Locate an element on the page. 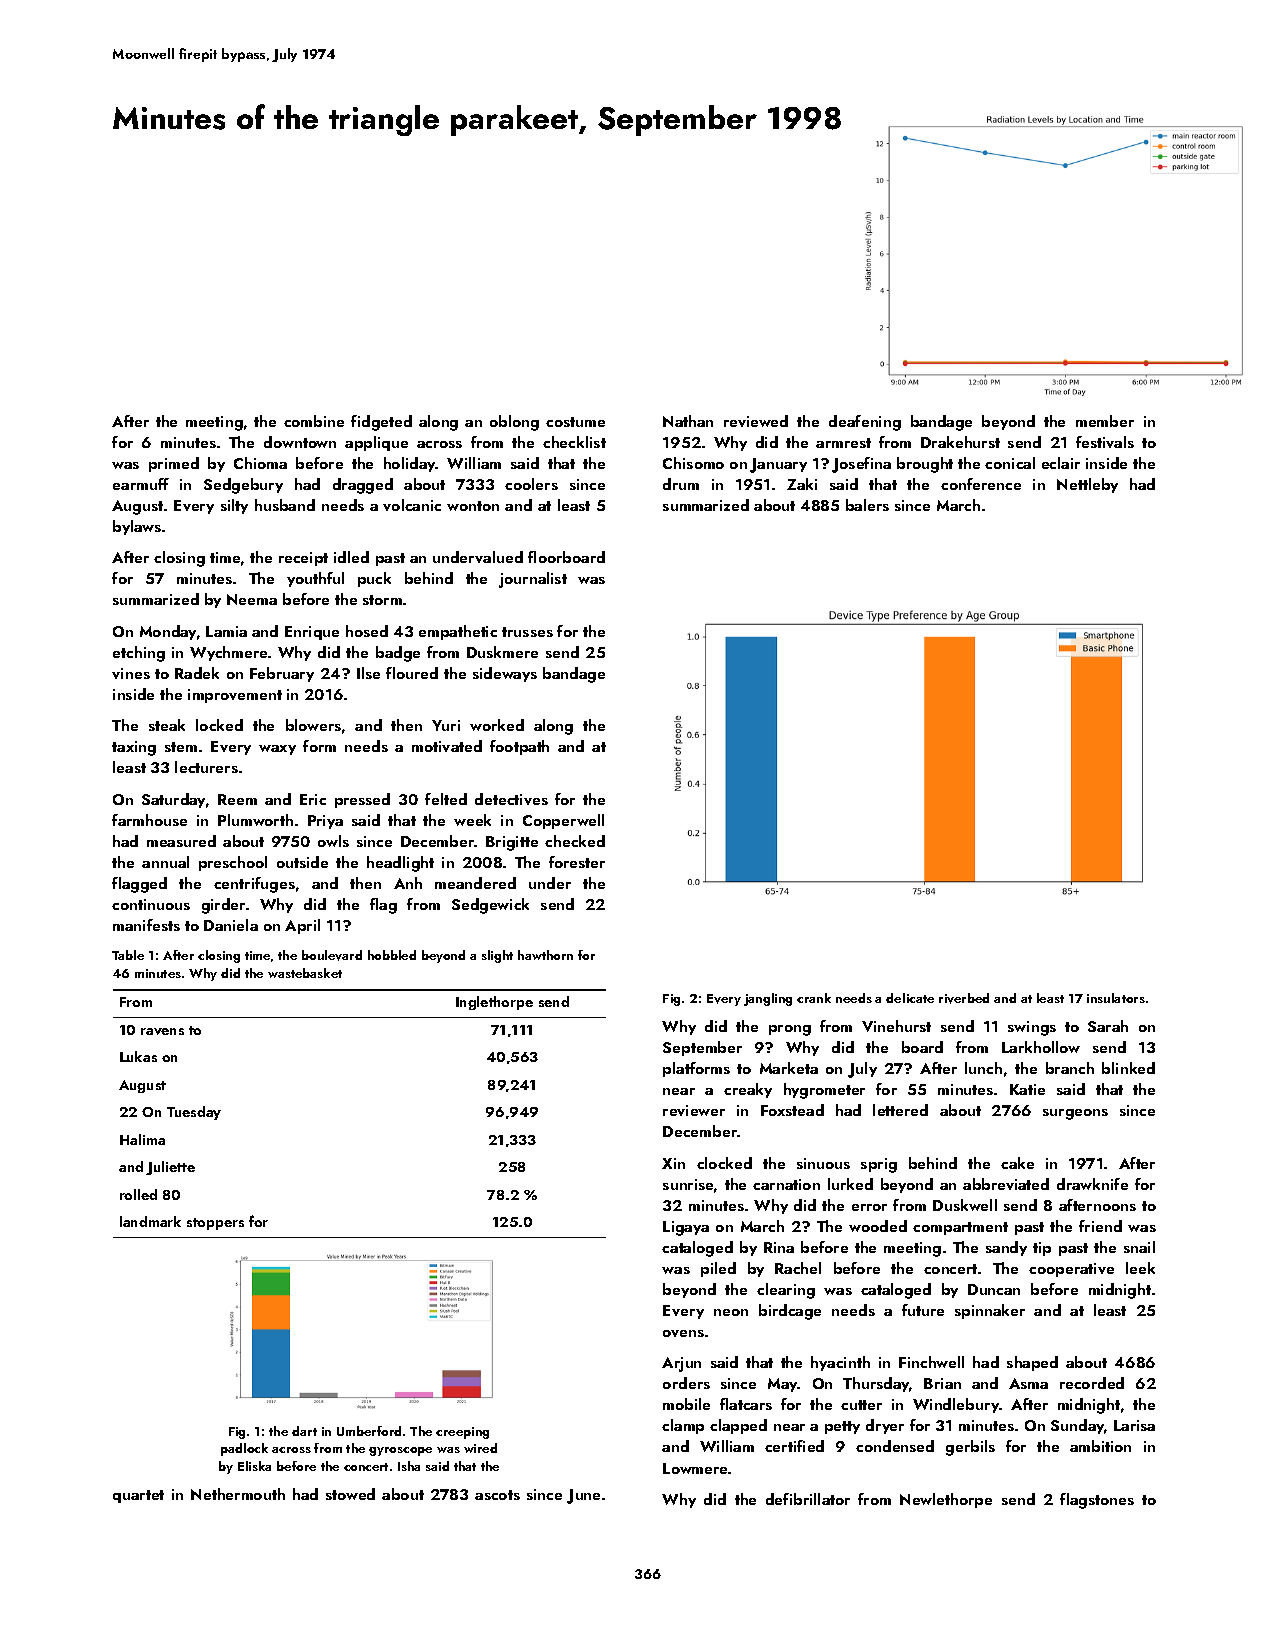 Image resolution: width=1269 pixels, height=1643 pixels. ravens is located at coordinates (162, 1031).
